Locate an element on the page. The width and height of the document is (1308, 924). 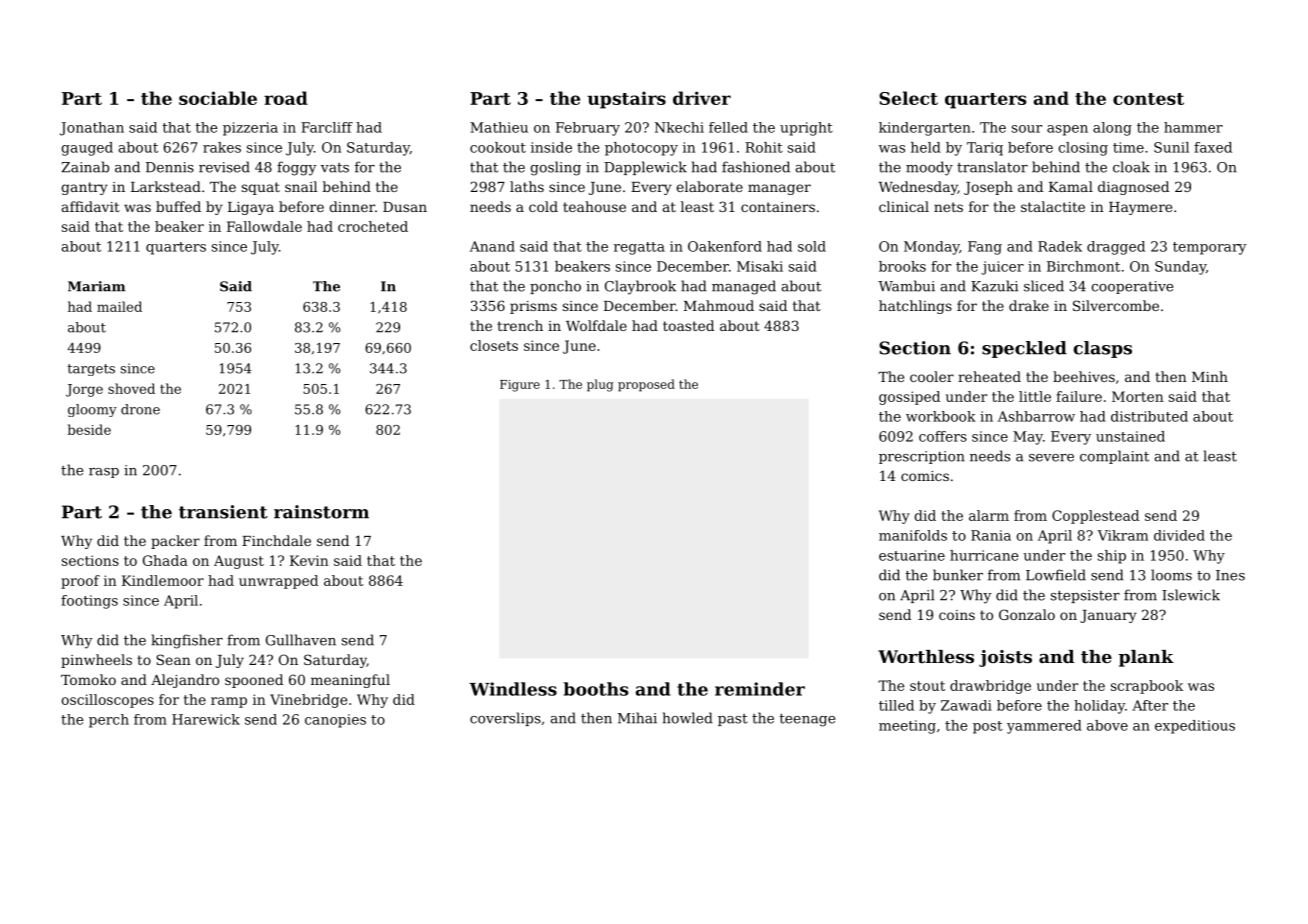
coverslips is located at coordinates (505, 719).
